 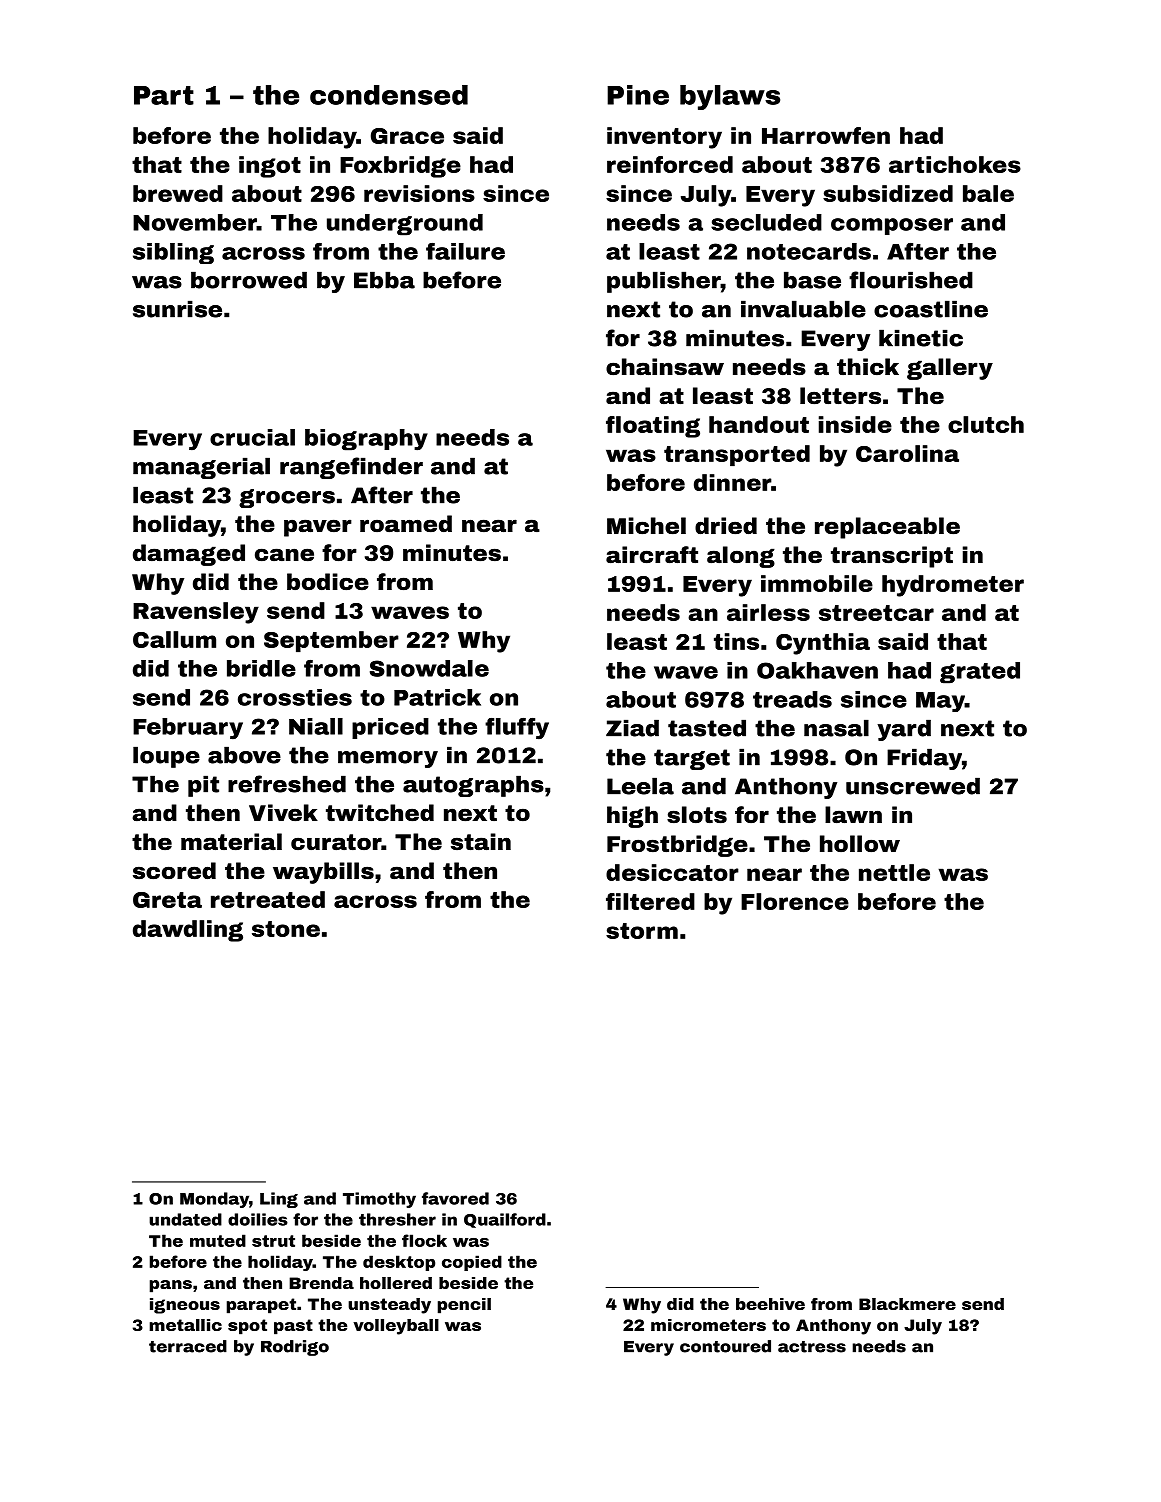 I want to click on November, so click(x=195, y=222).
